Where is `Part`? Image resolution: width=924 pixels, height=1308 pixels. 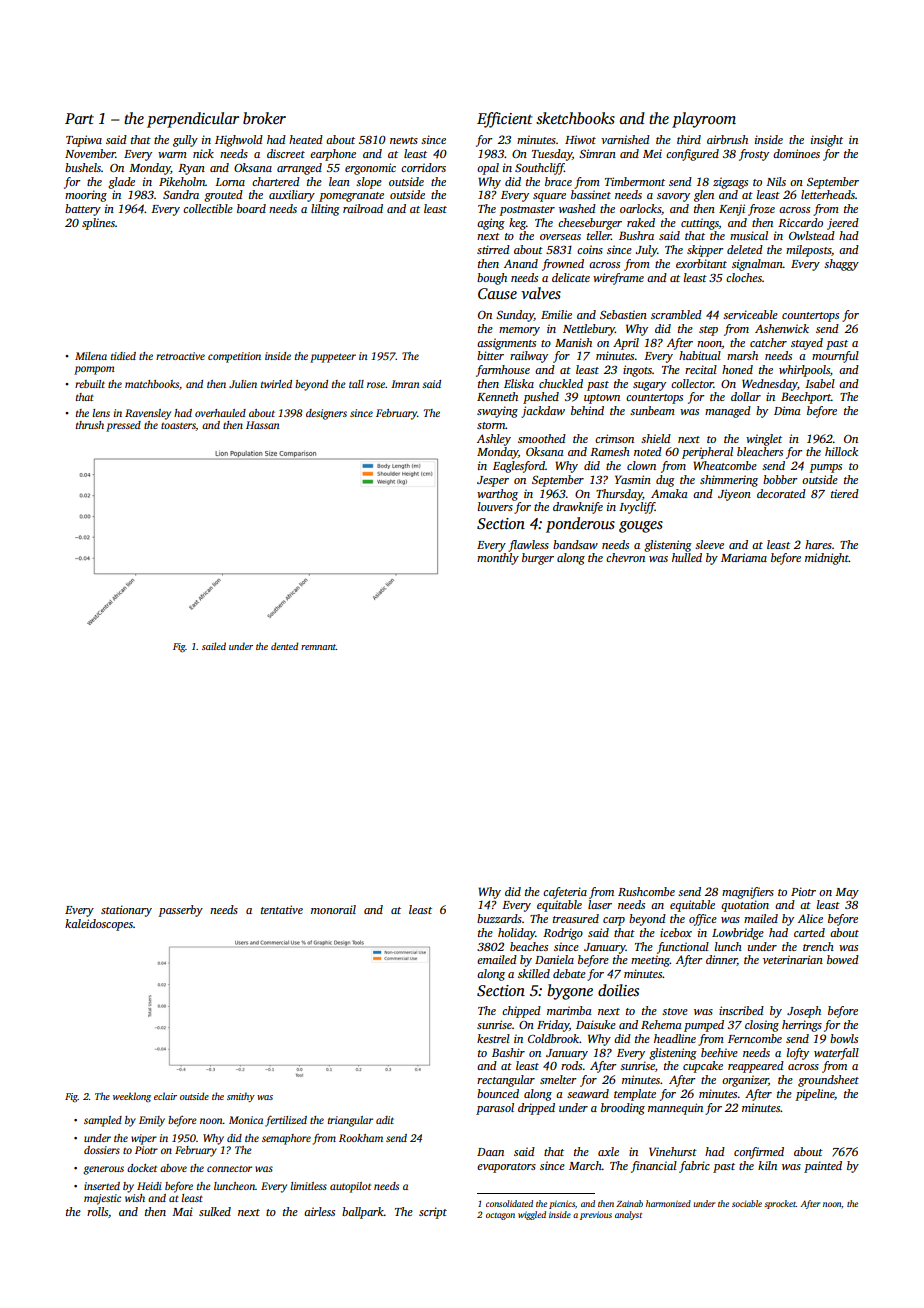 Part is located at coordinates (79, 118).
